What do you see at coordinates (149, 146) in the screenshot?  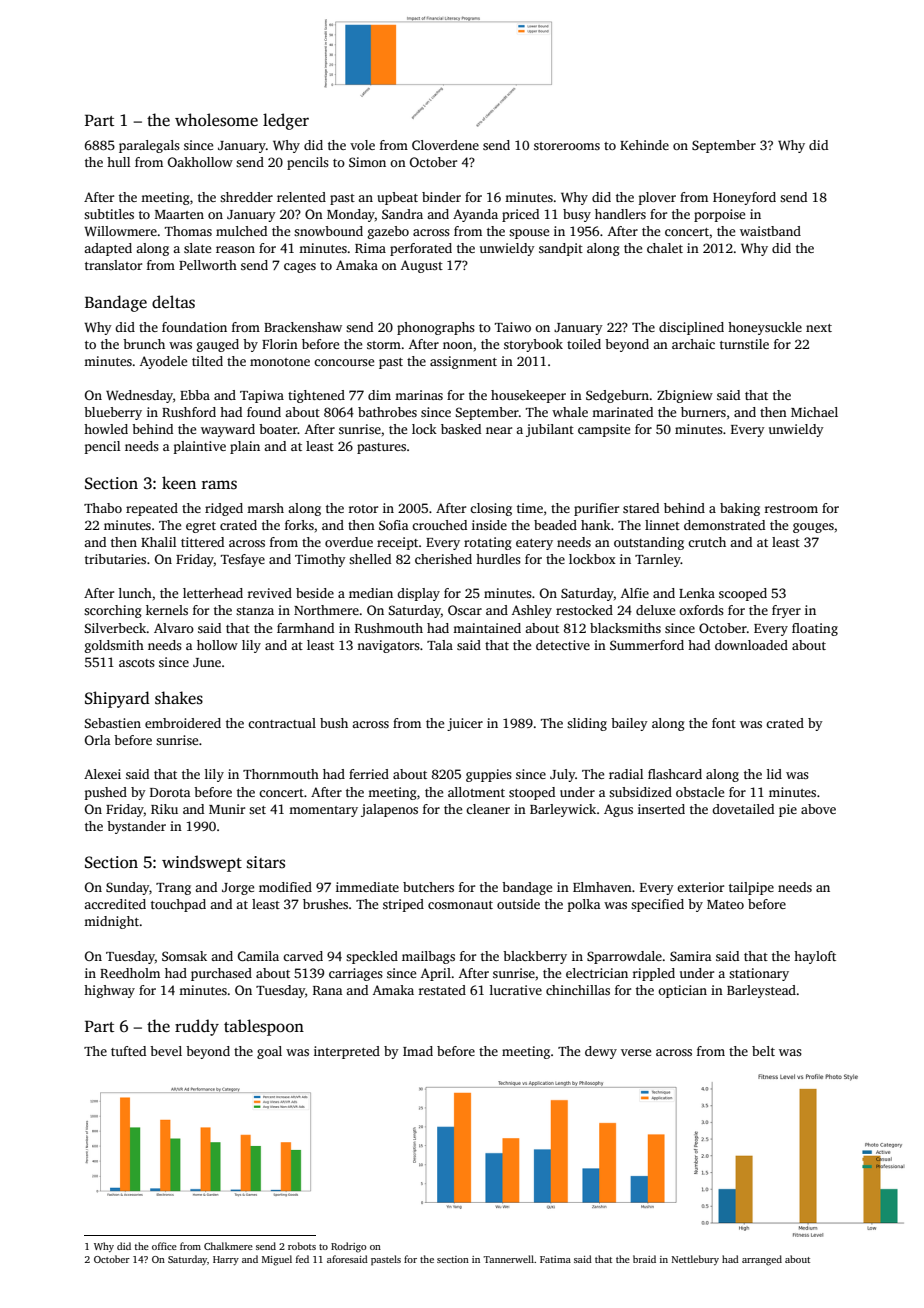 I see `paralegals` at bounding box center [149, 146].
